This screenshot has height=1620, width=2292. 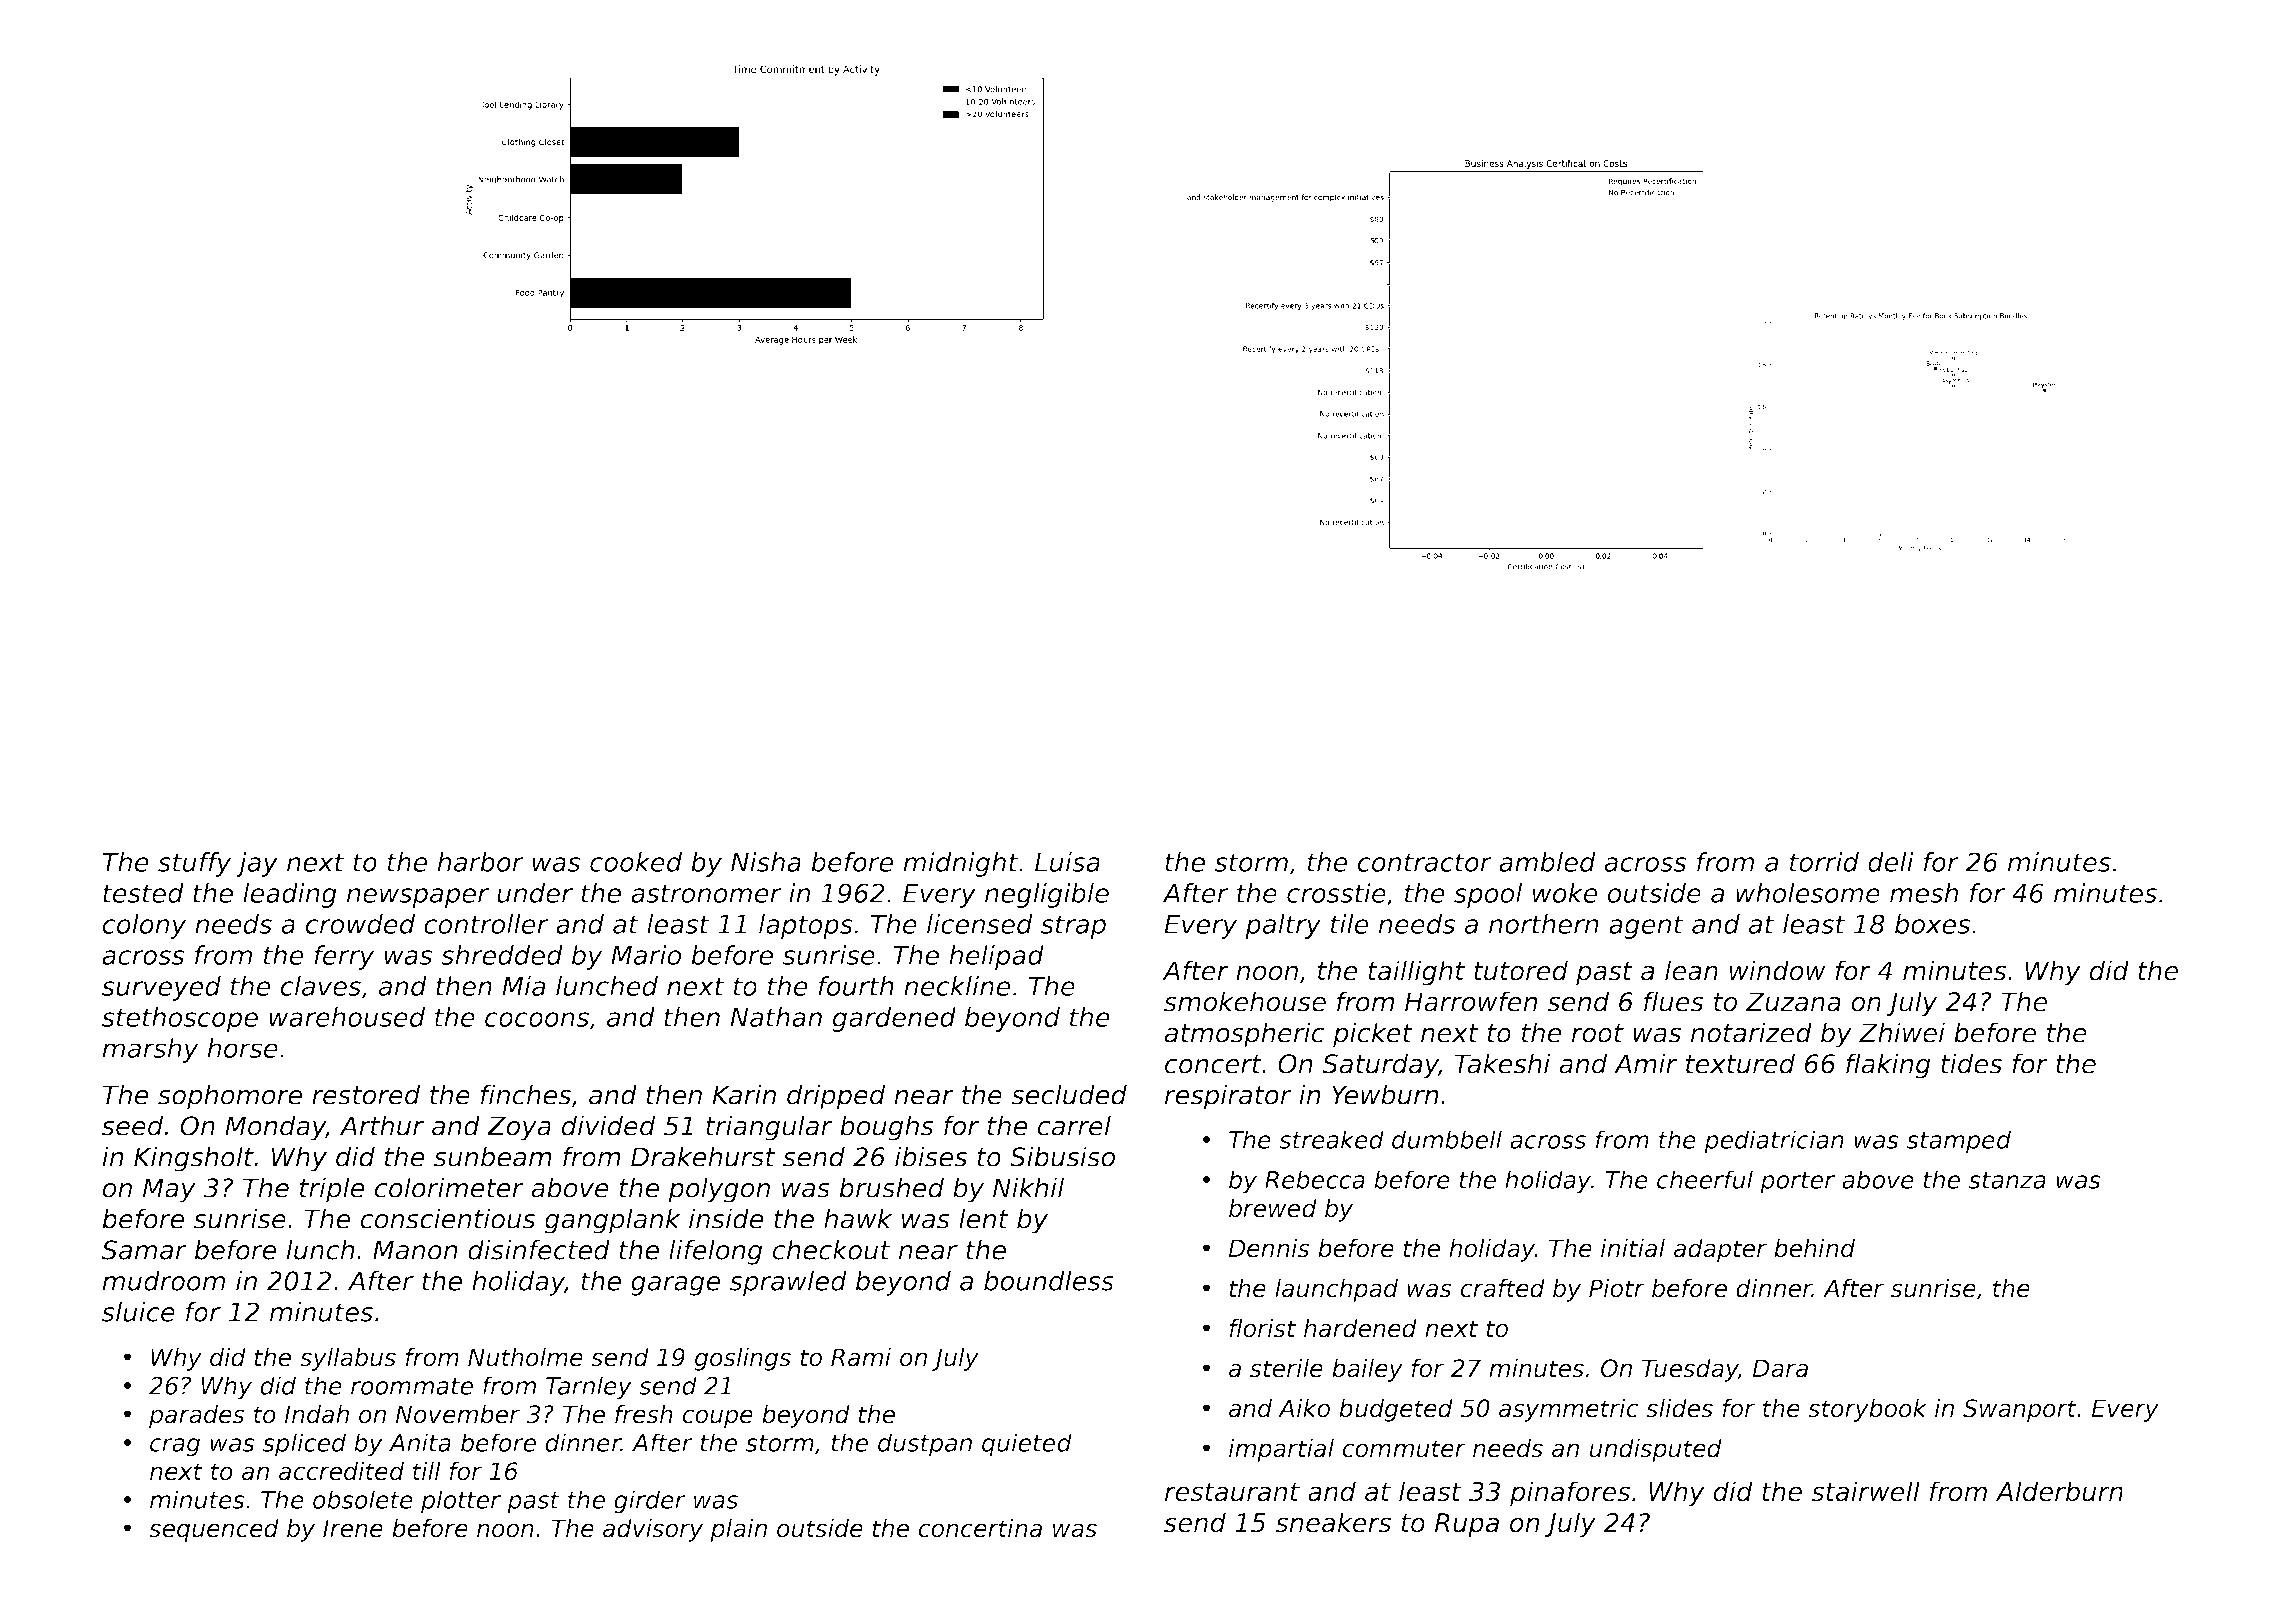 What do you see at coordinates (653, 1530) in the screenshot?
I see `advisory` at bounding box center [653, 1530].
